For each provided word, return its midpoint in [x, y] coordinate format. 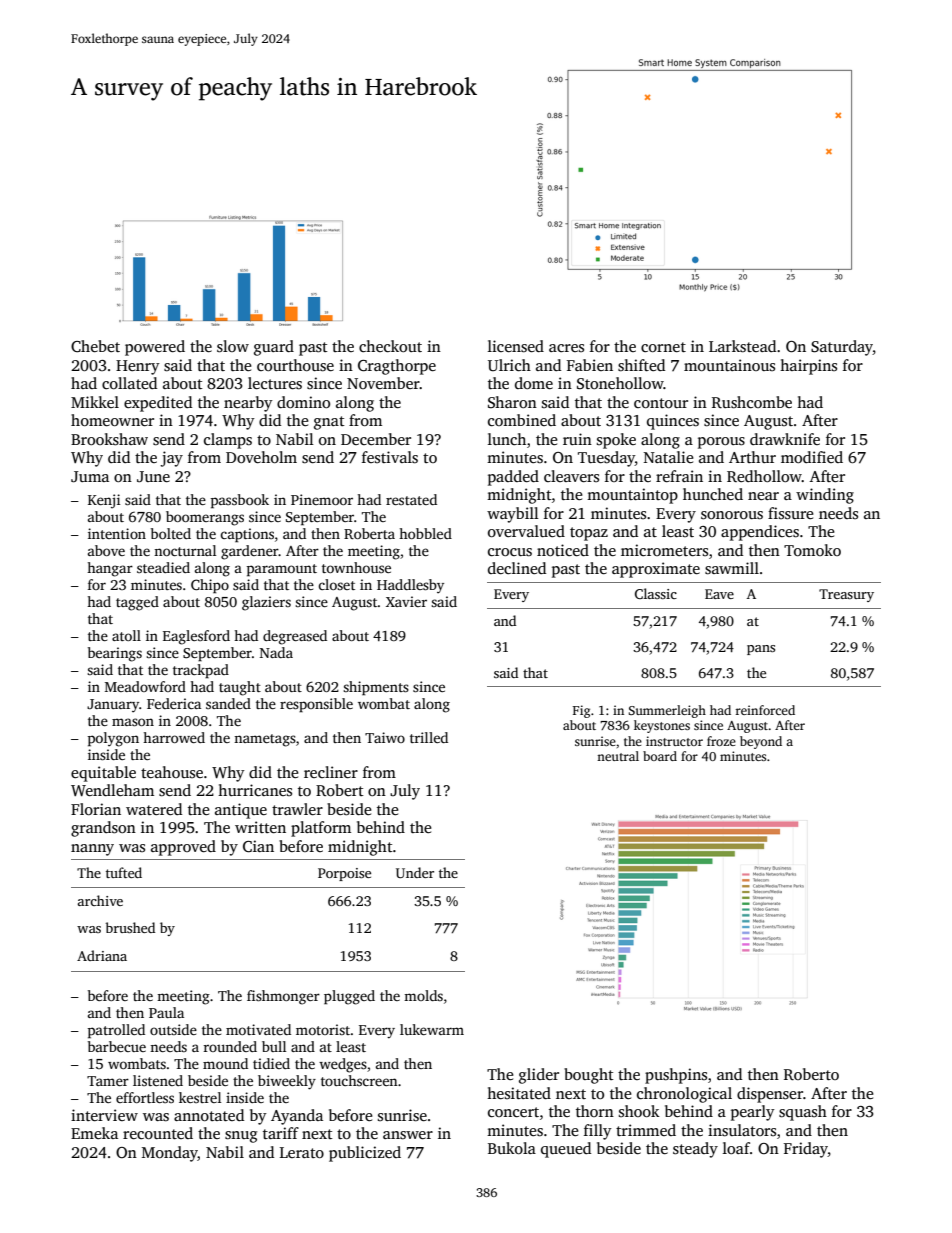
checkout [390, 346]
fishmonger [283, 997]
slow [233, 346]
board [660, 756]
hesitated [519, 1093]
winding [825, 496]
